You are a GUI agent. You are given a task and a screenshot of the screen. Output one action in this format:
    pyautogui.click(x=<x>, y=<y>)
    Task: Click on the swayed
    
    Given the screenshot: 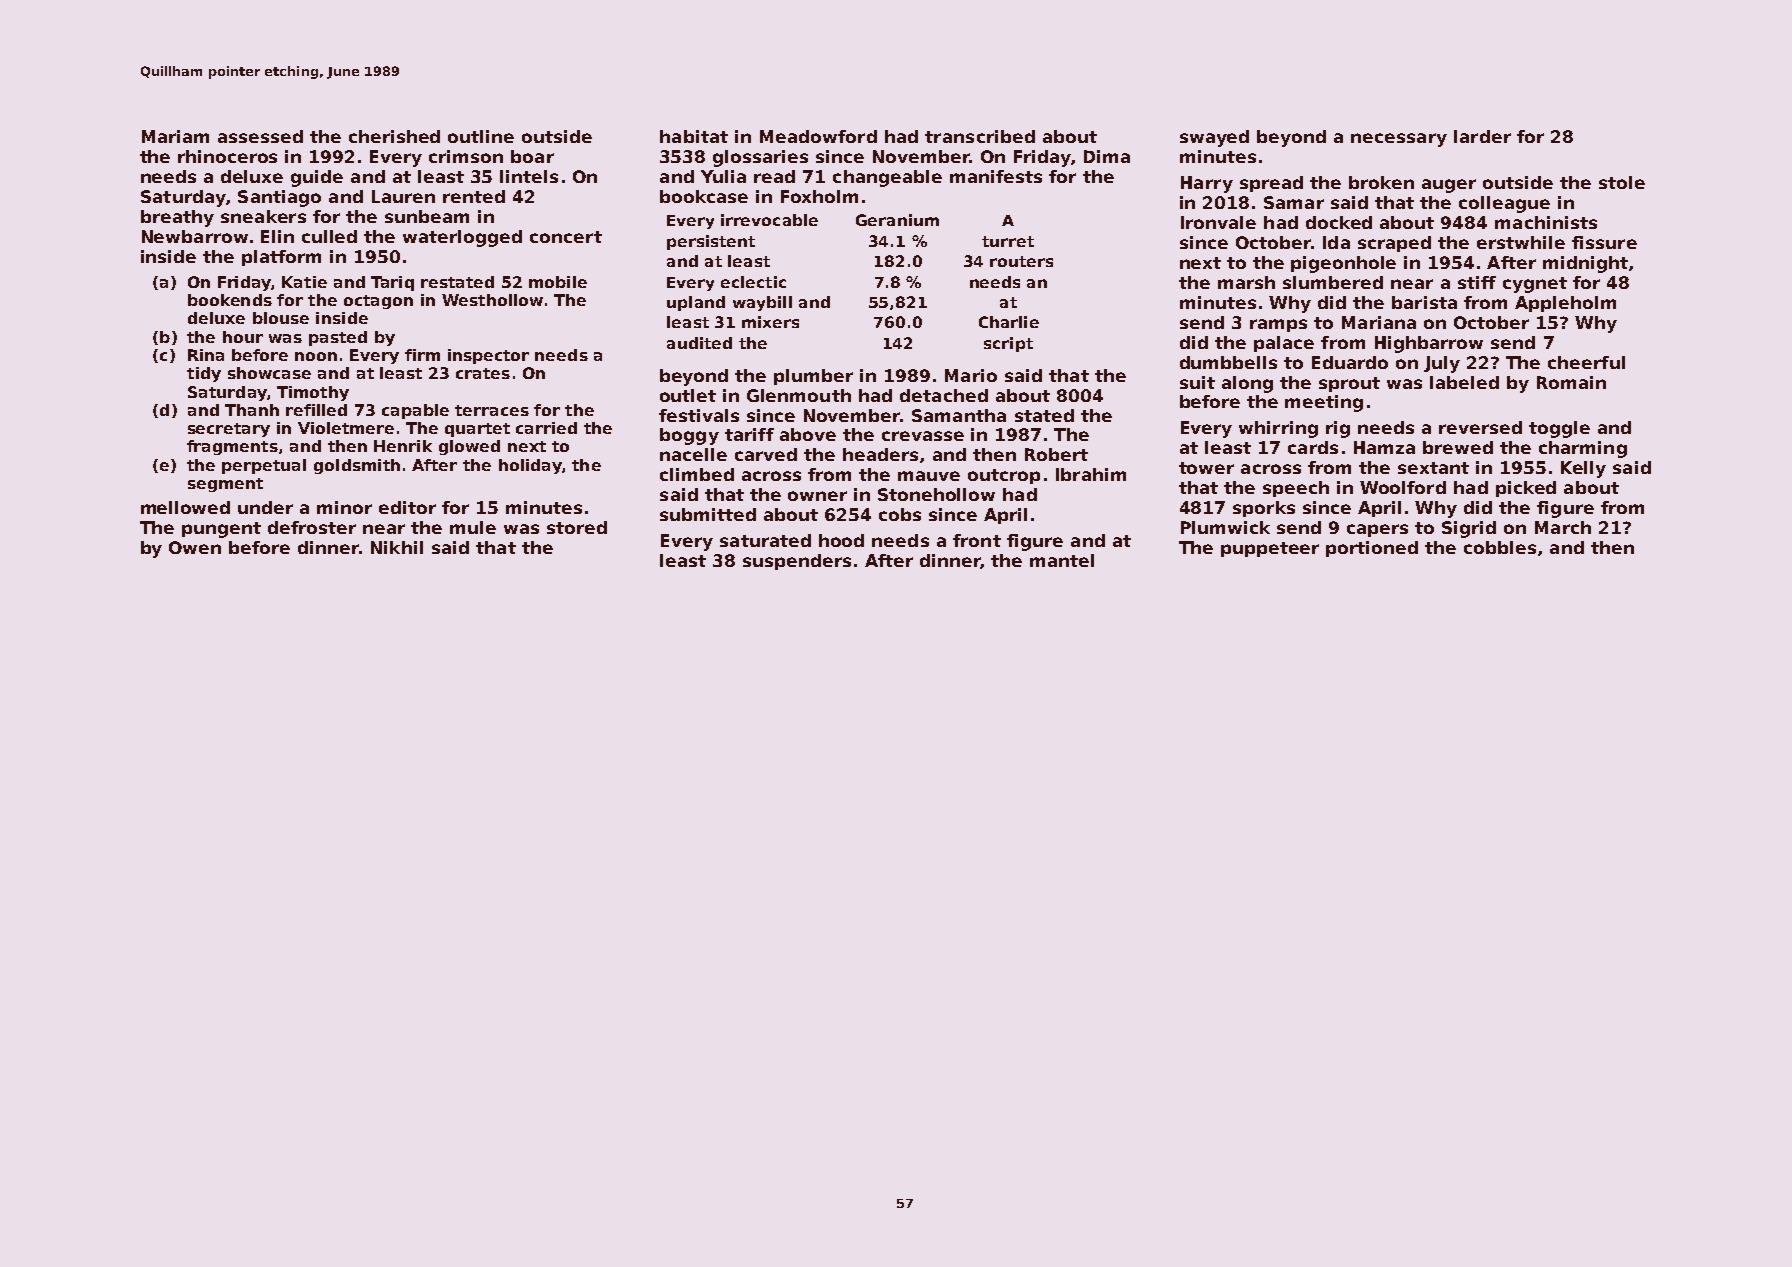 What is the action you would take?
    pyautogui.click(x=1214, y=138)
